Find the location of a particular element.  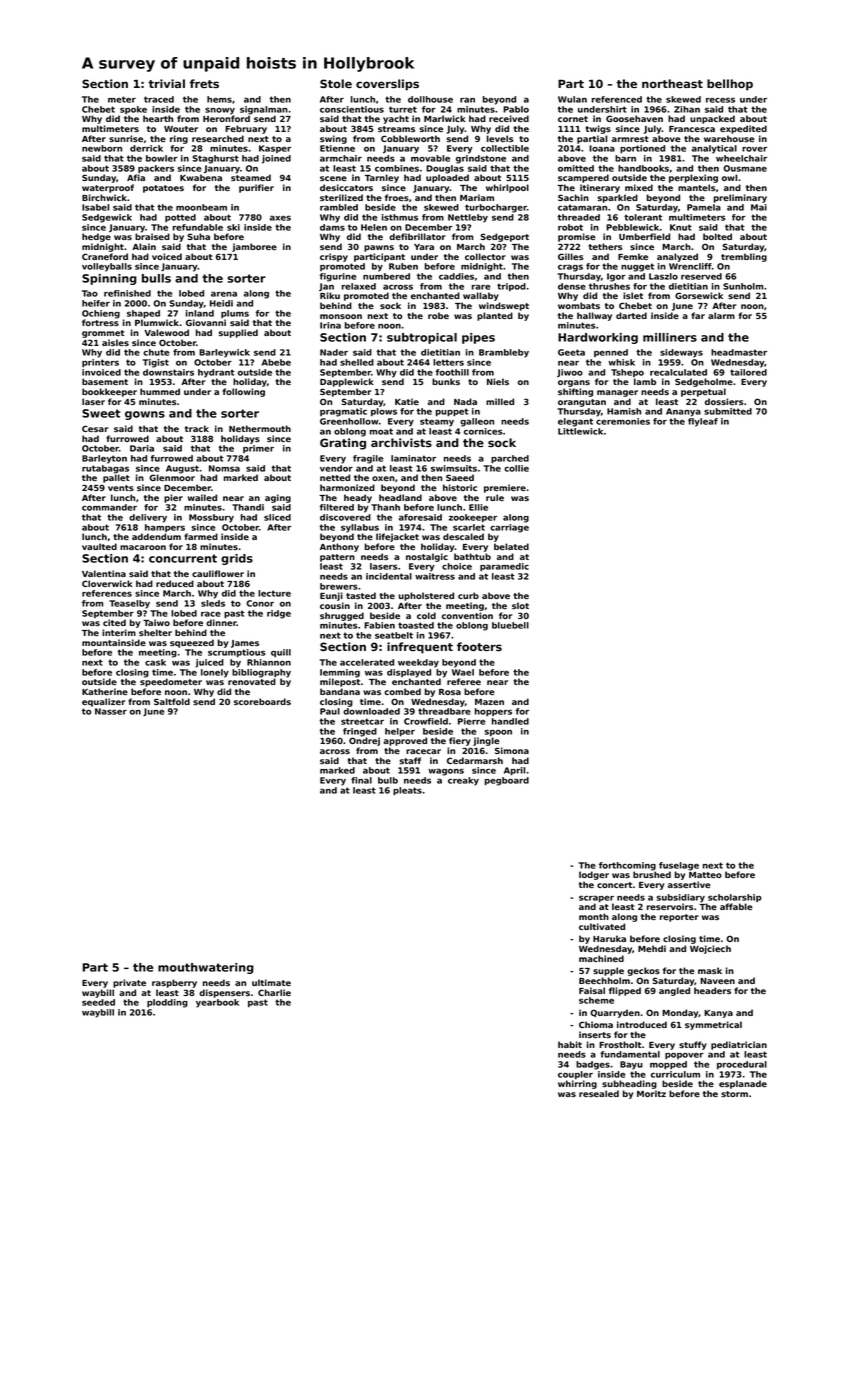

Niels is located at coordinates (498, 381).
